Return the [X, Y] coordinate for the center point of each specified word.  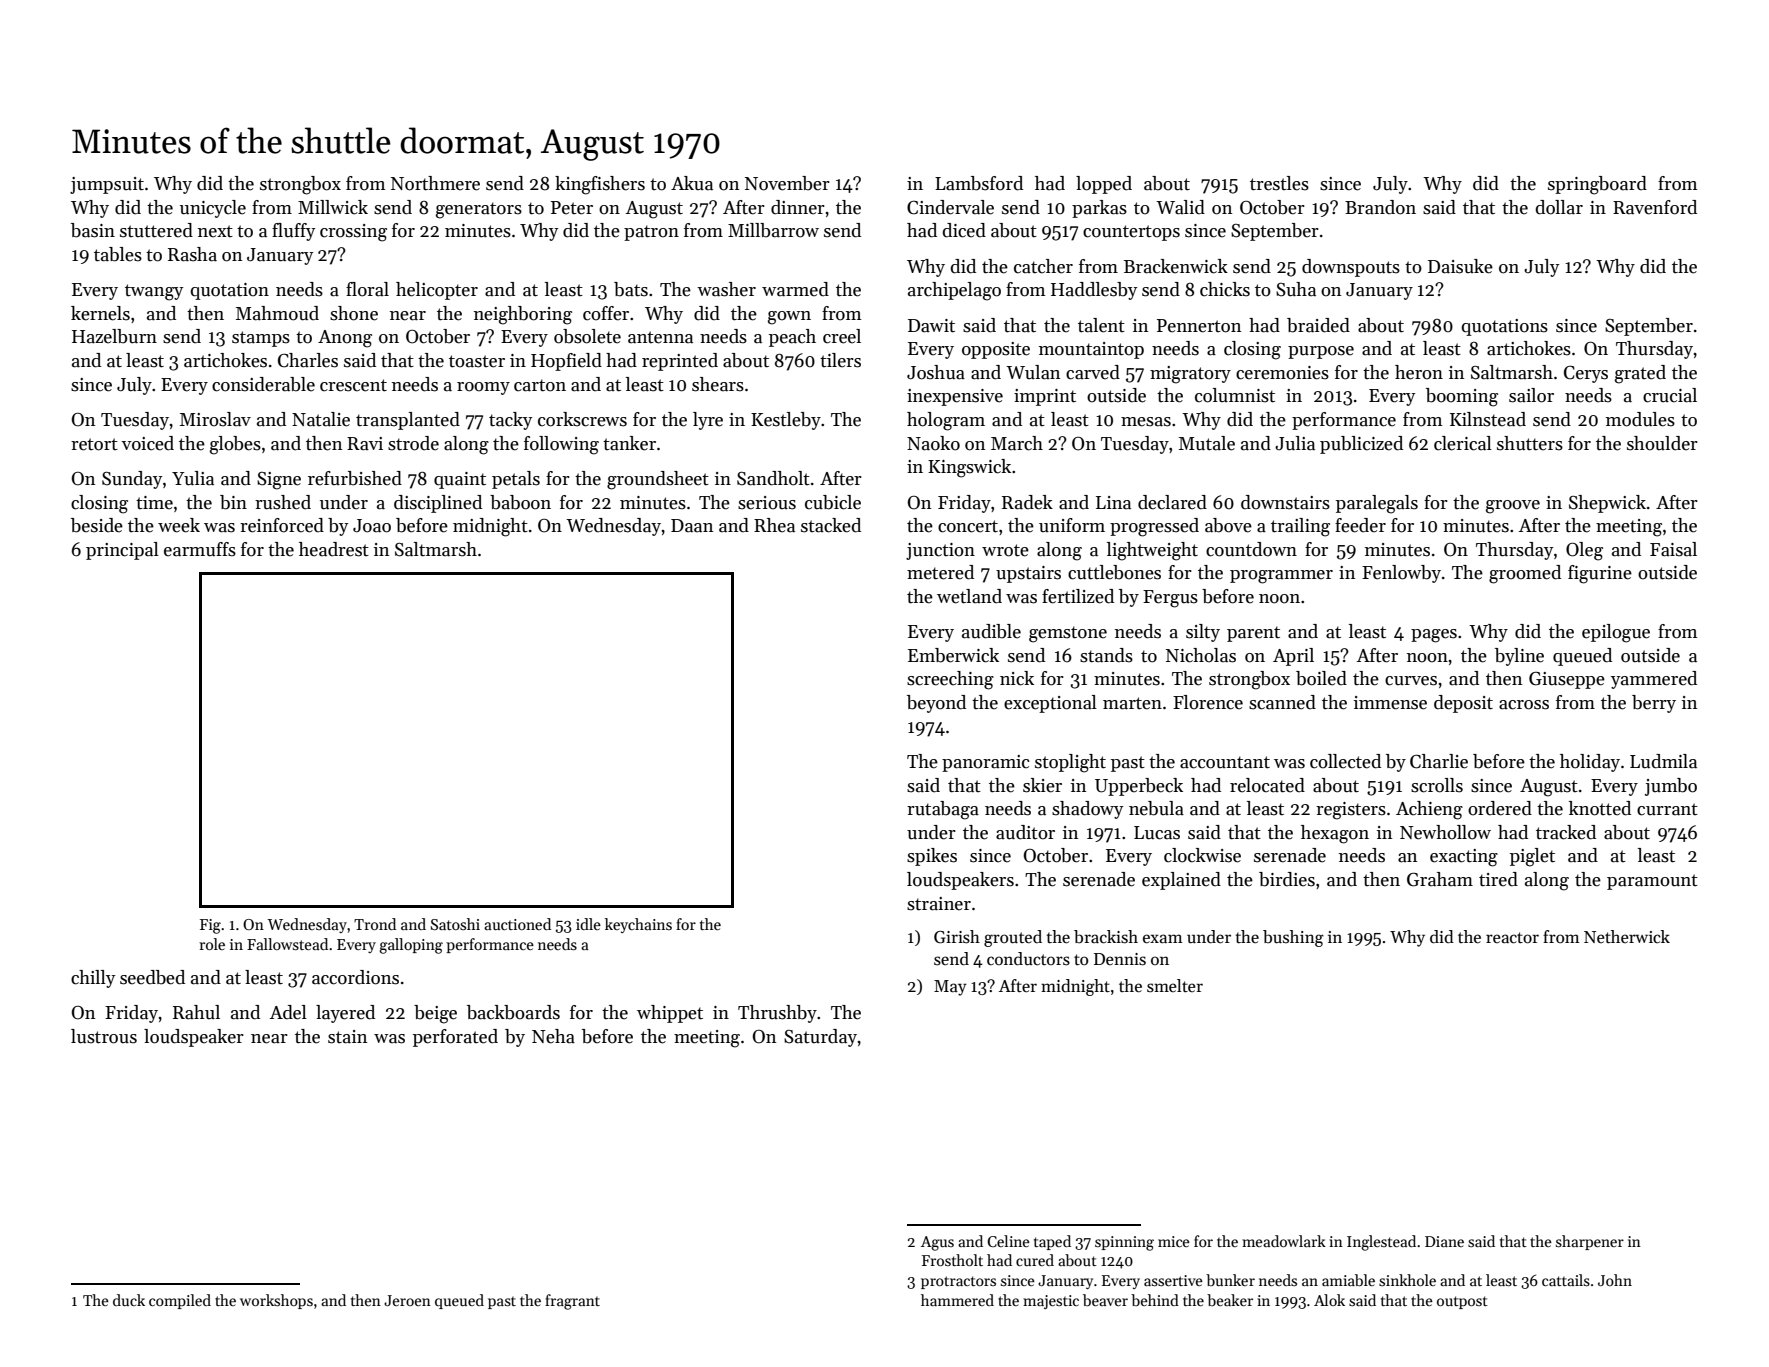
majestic [1051, 1302]
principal [122, 551]
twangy [154, 292]
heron [1419, 372]
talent [1101, 325]
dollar [1559, 207]
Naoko [933, 443]
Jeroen [407, 1300]
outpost [1462, 1302]
